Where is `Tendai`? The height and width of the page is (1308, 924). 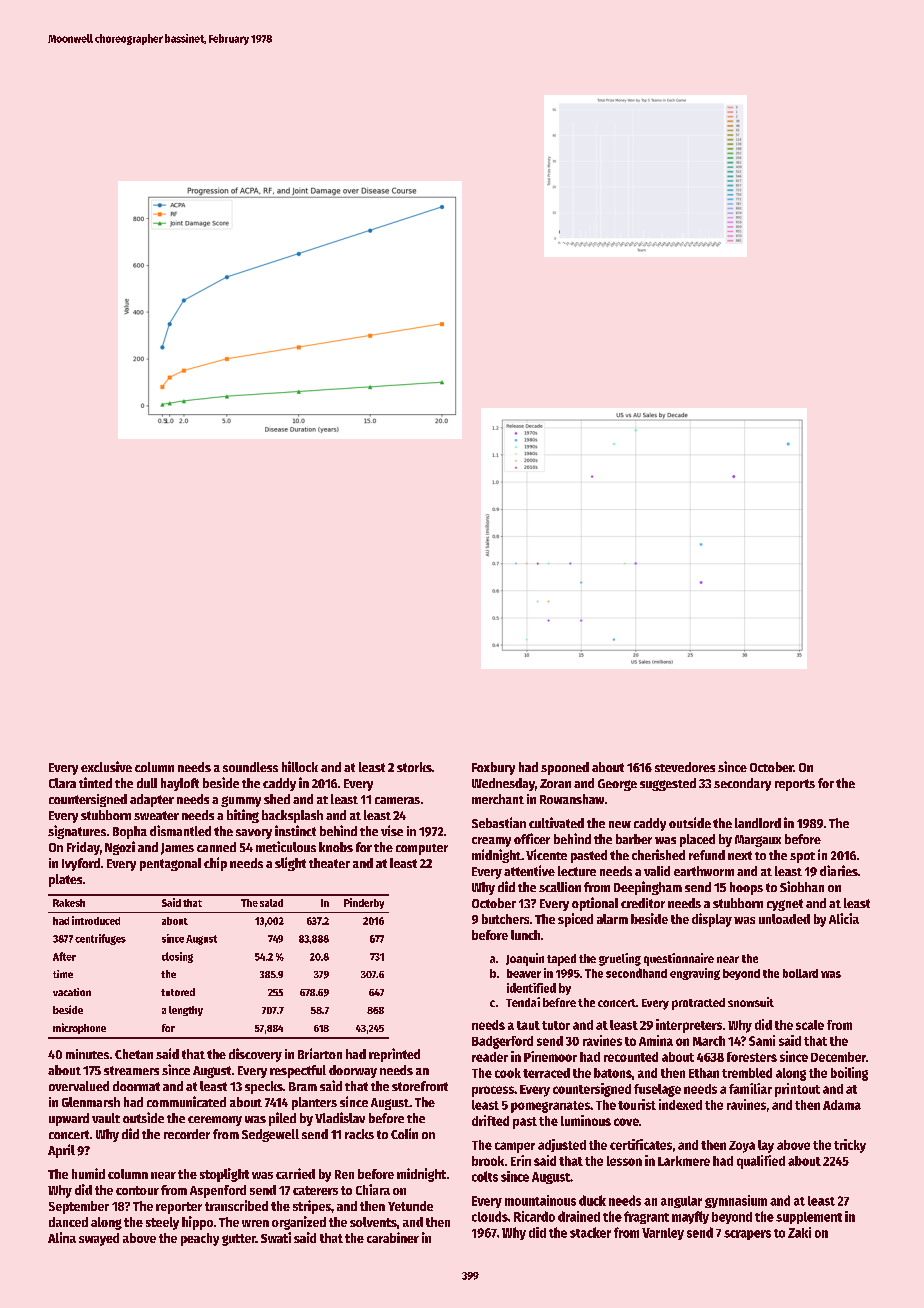
Tendai is located at coordinates (523, 1002).
